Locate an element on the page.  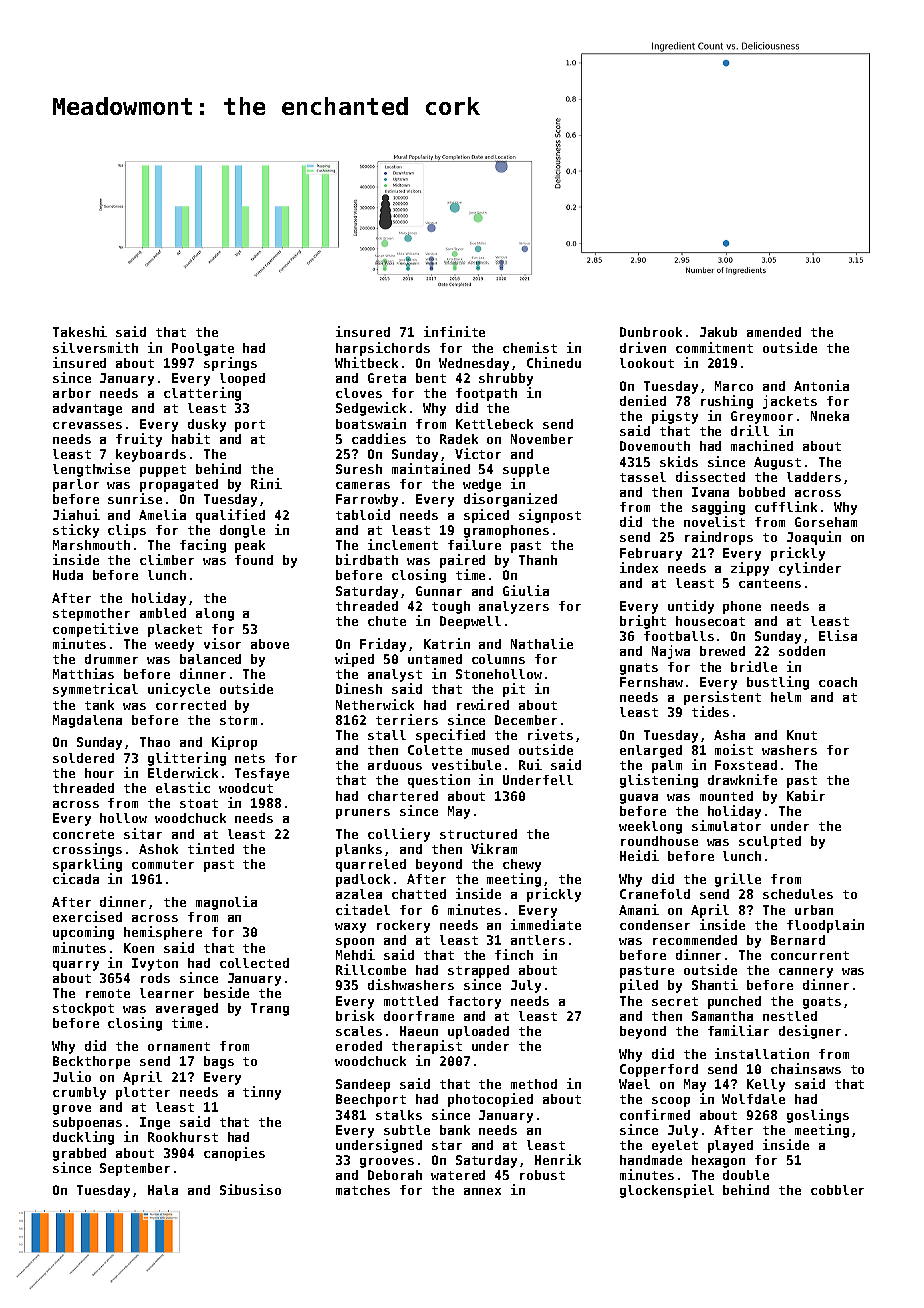
immediate is located at coordinates (546, 924).
